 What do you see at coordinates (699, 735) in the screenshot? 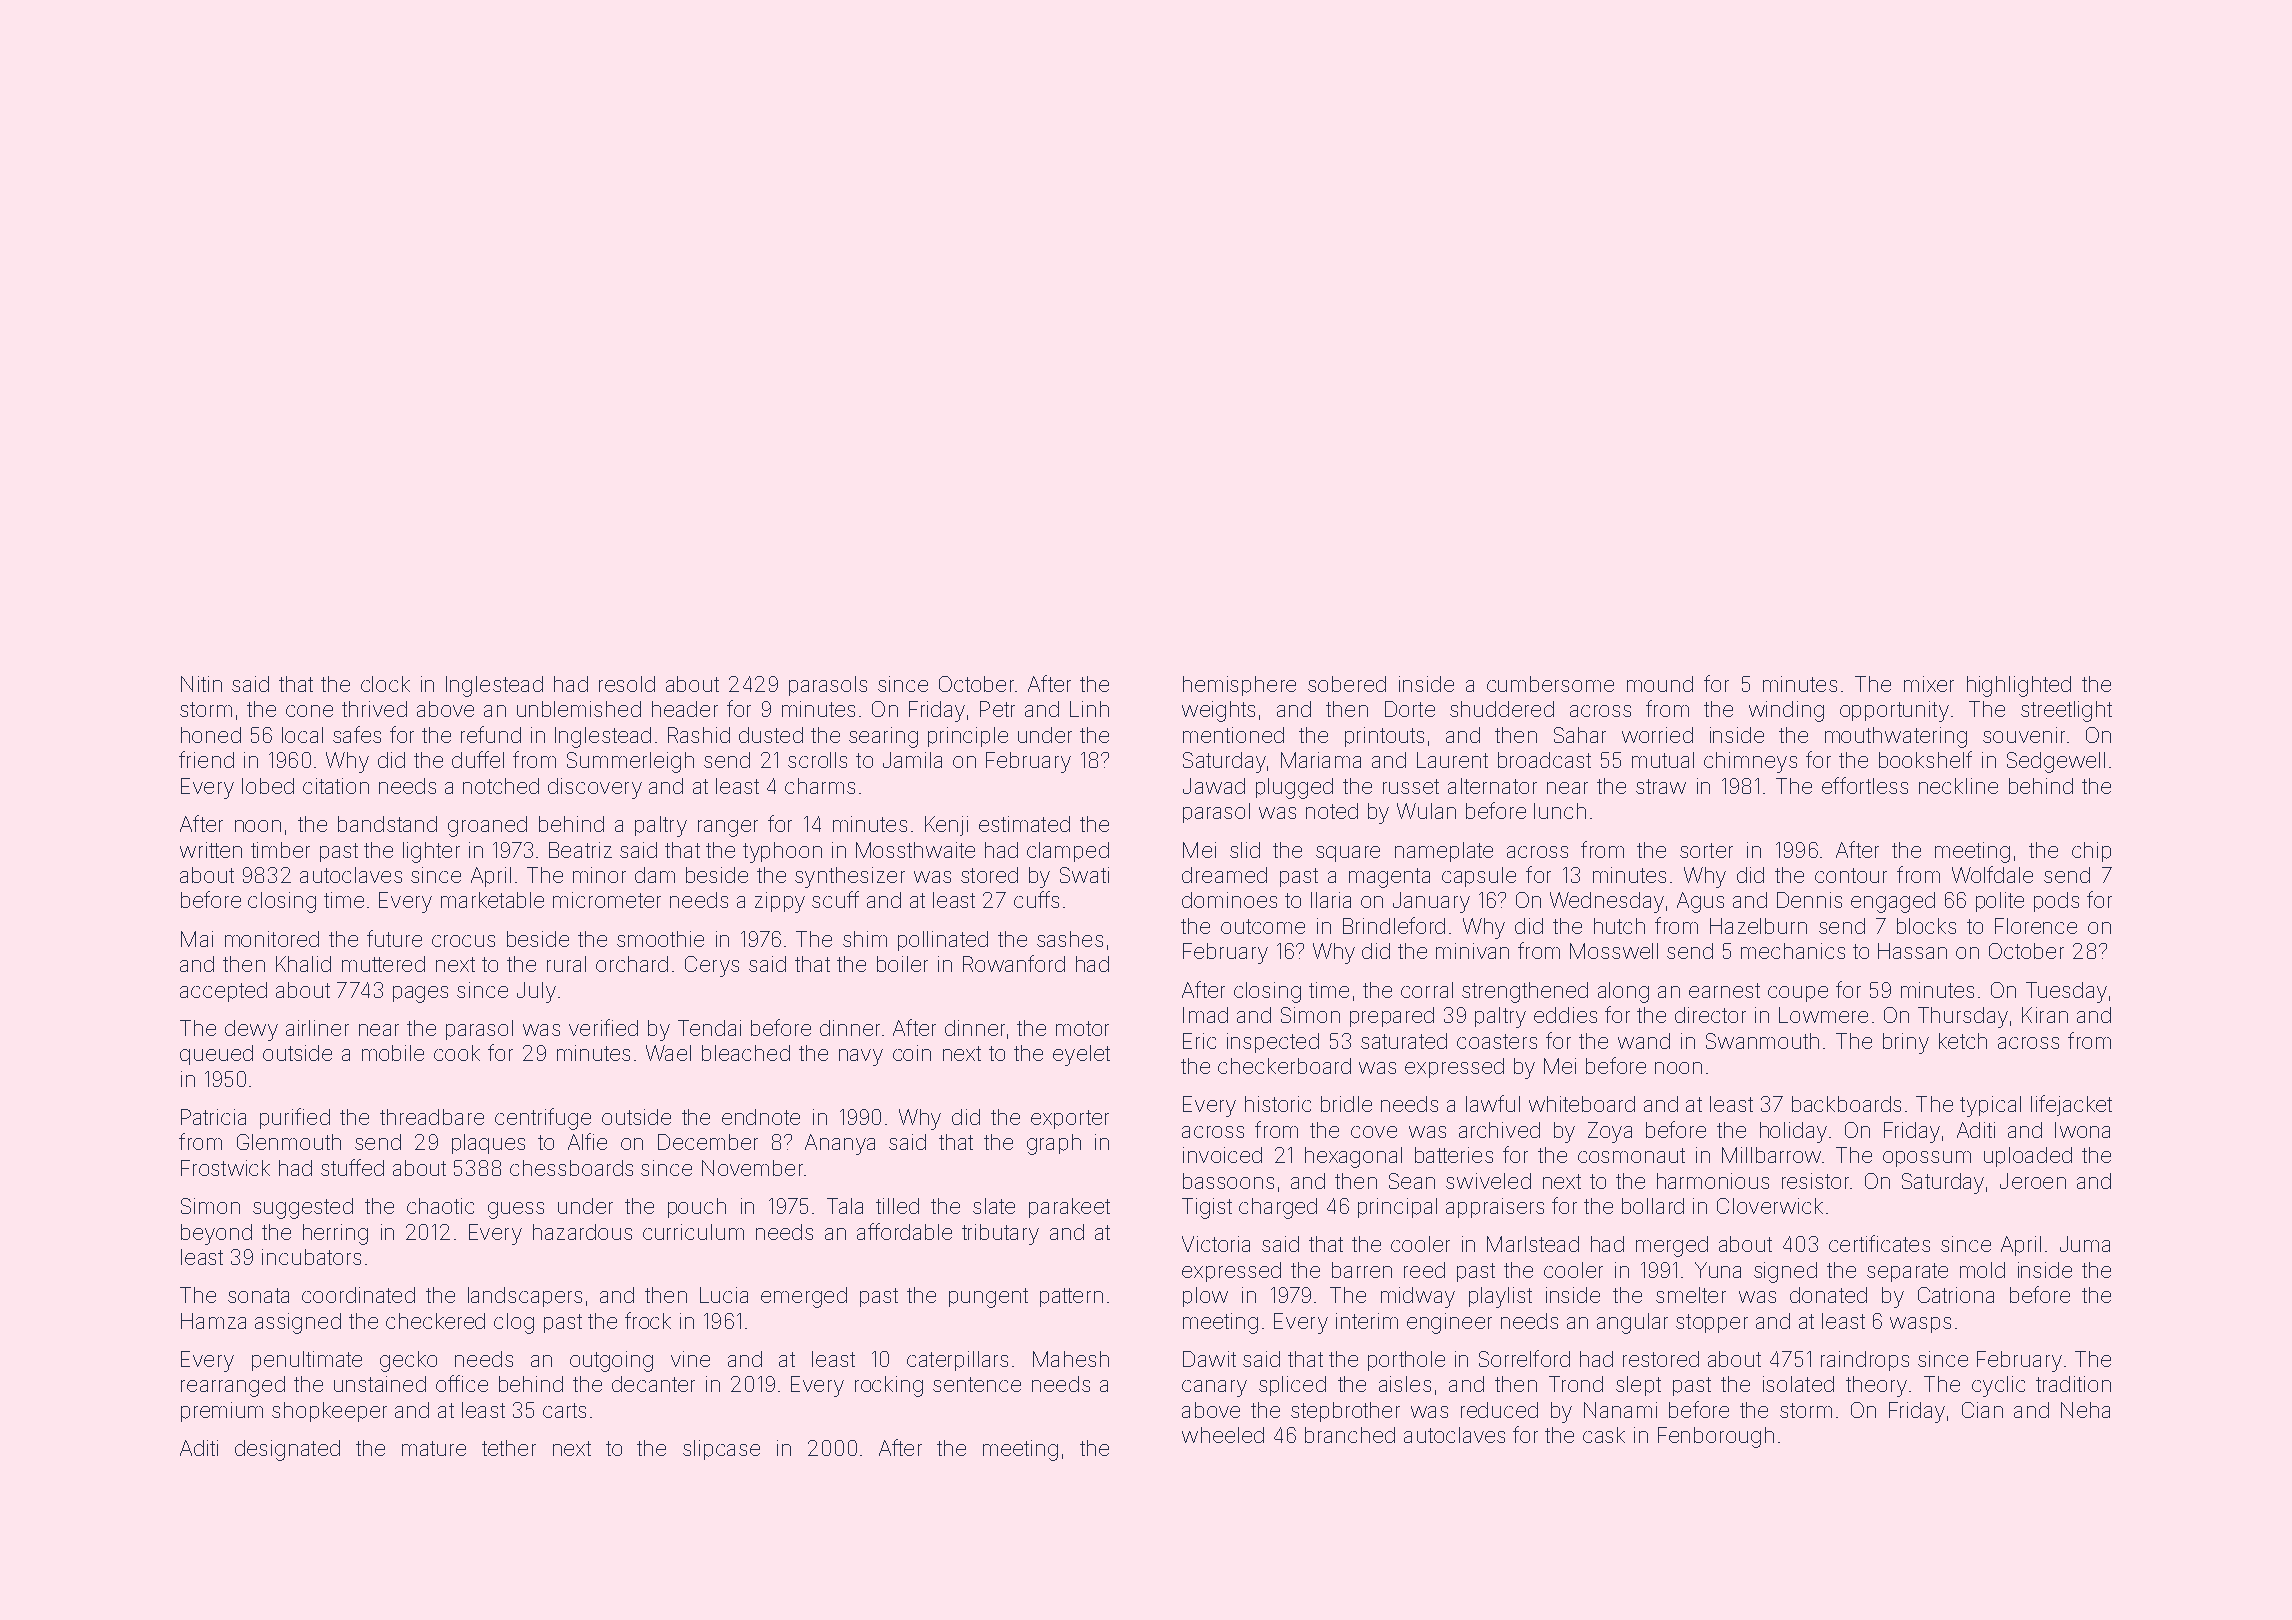
I see `Rashid` at bounding box center [699, 735].
